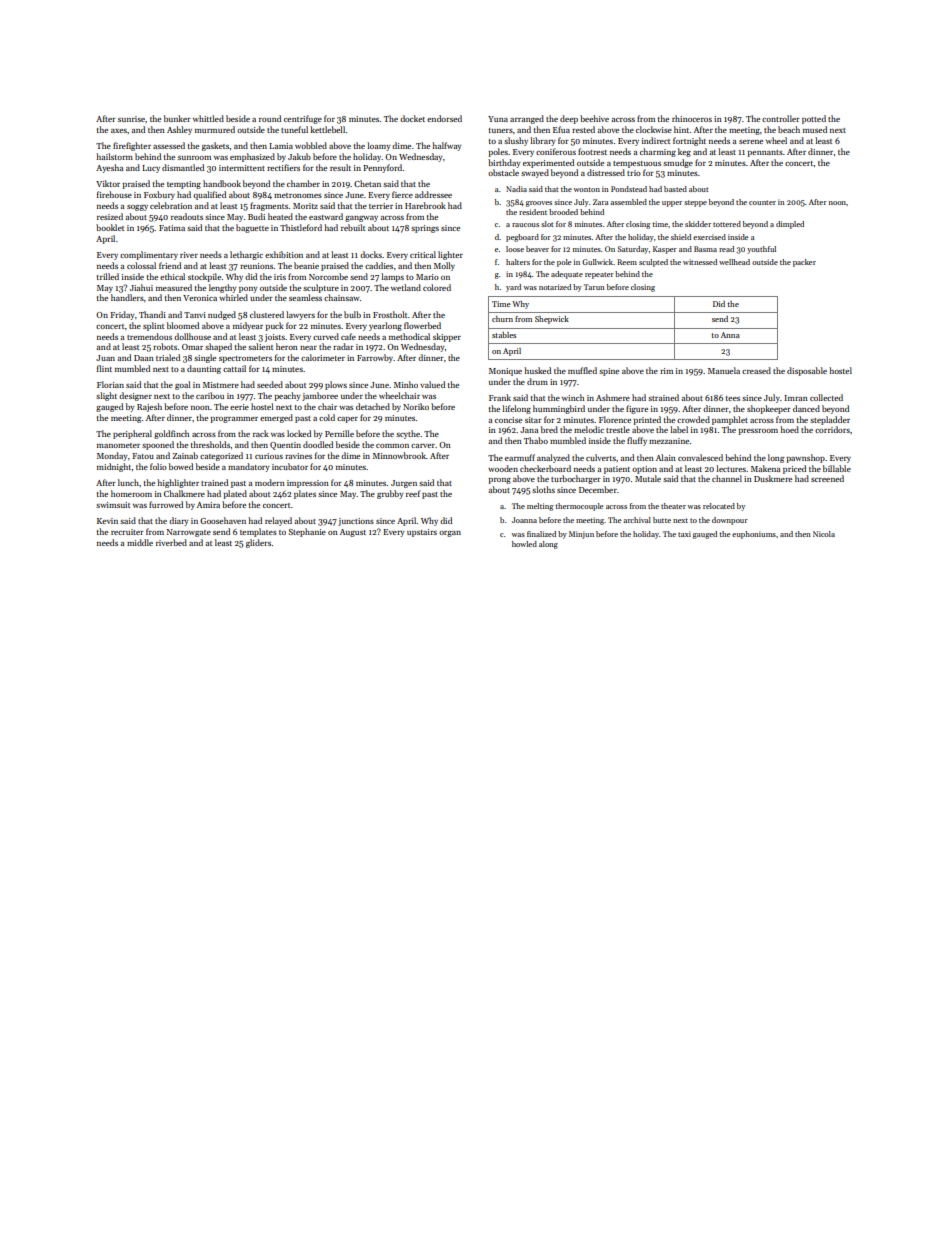 The image size is (952, 1233). Describe the element at coordinates (814, 119) in the screenshot. I see `potted` at that location.
